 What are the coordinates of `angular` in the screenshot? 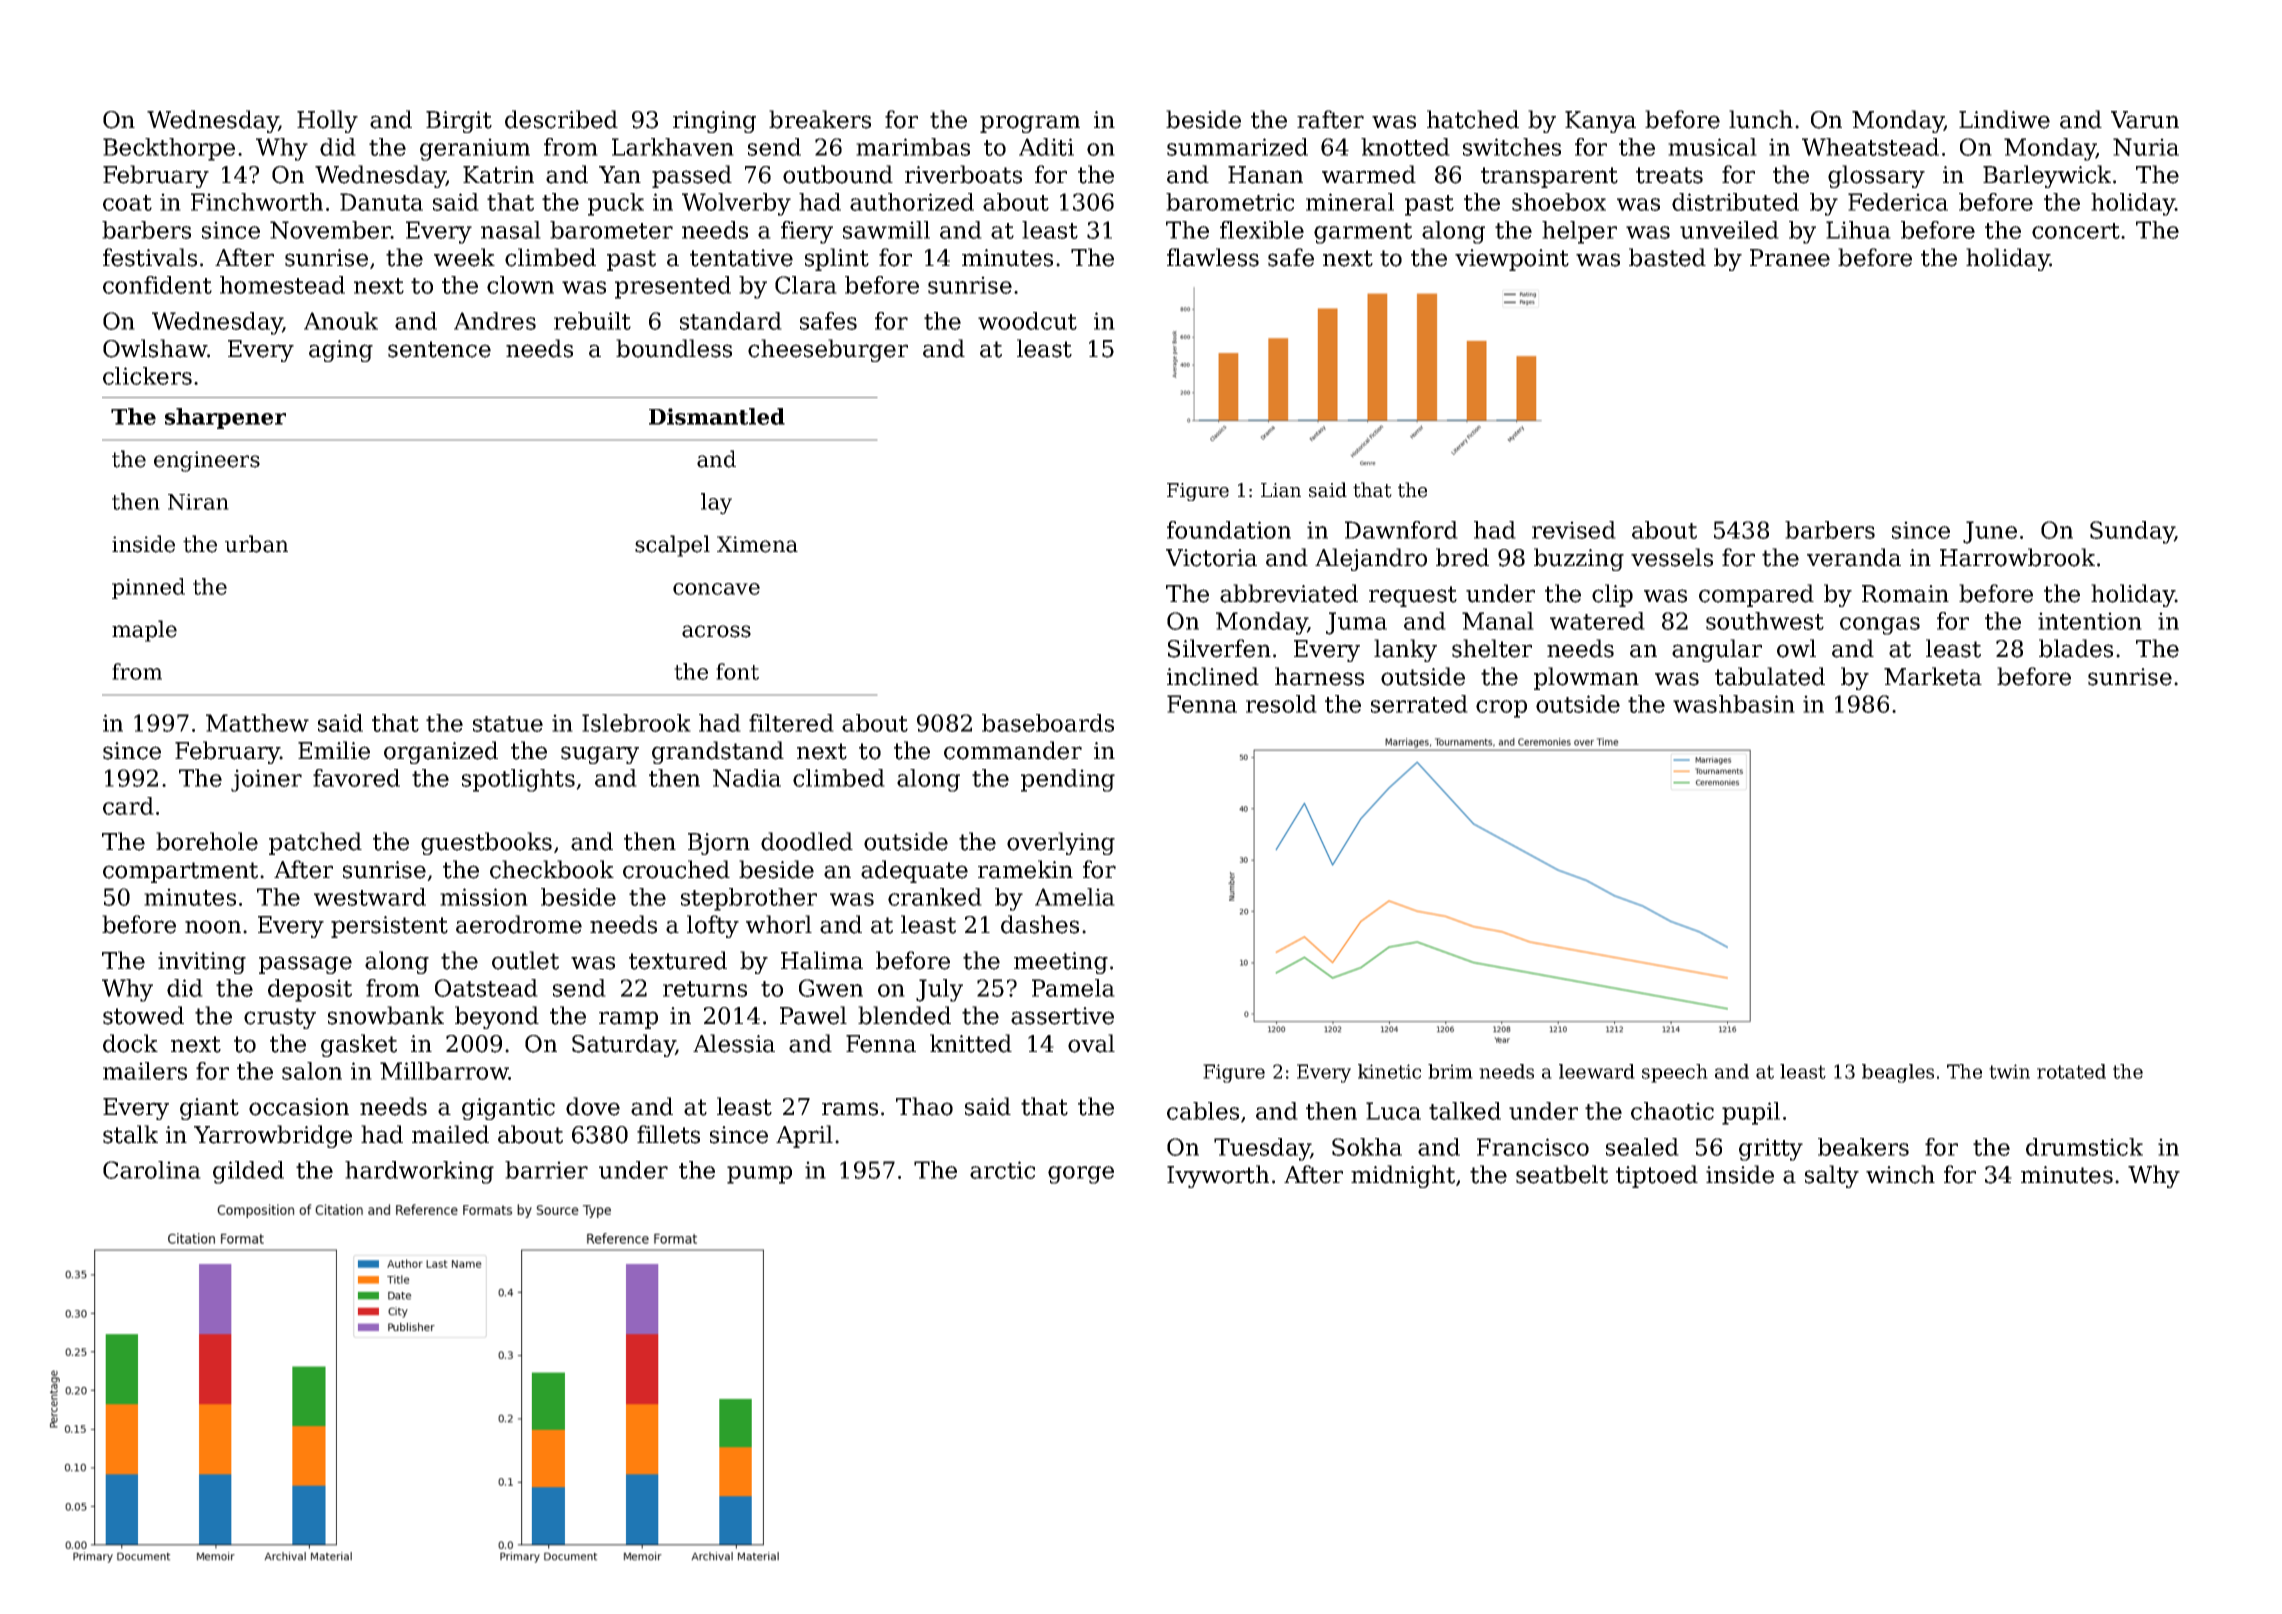 It's located at (1717, 650).
